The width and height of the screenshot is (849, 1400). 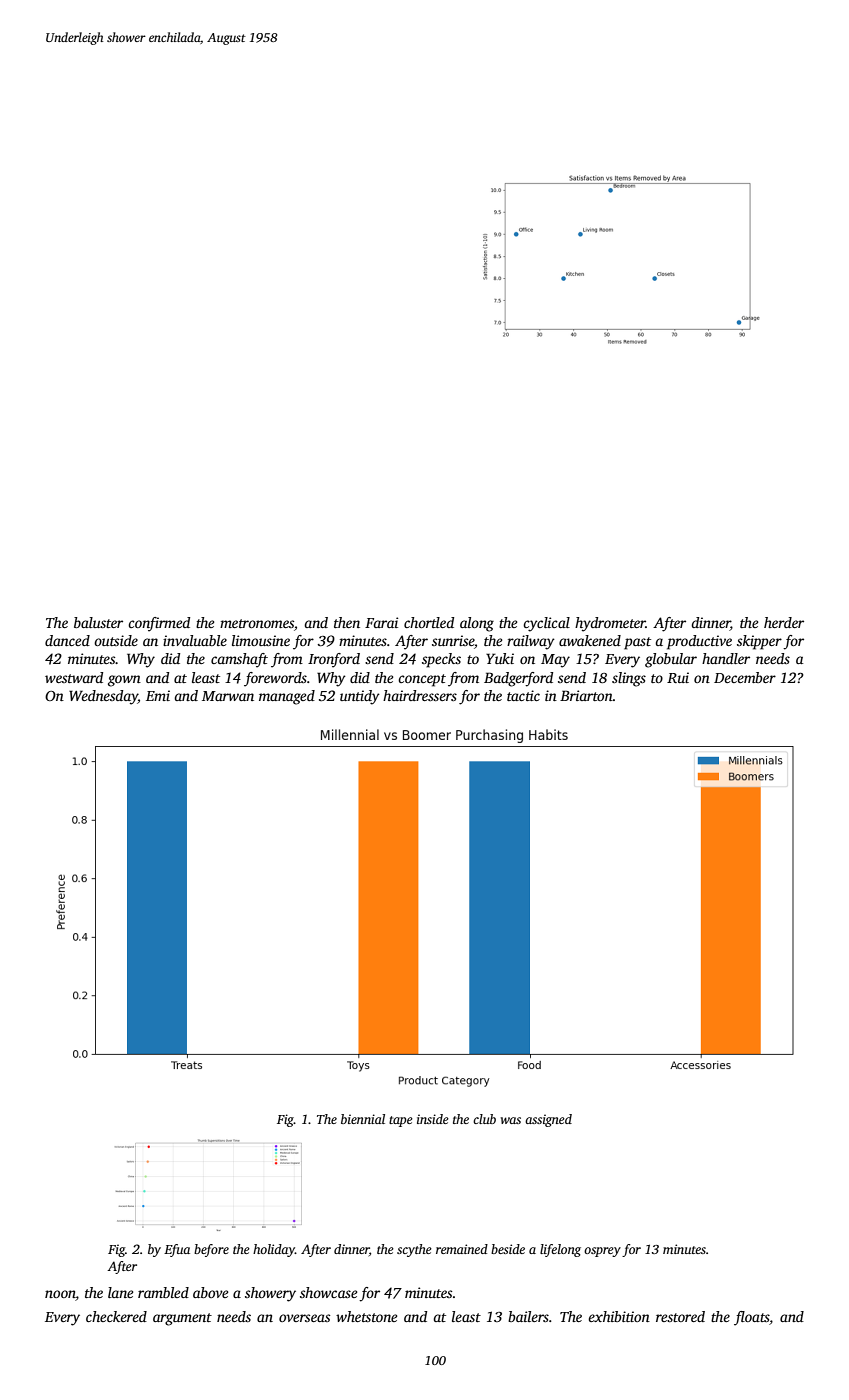 What do you see at coordinates (210, 1292) in the screenshot?
I see `above` at bounding box center [210, 1292].
